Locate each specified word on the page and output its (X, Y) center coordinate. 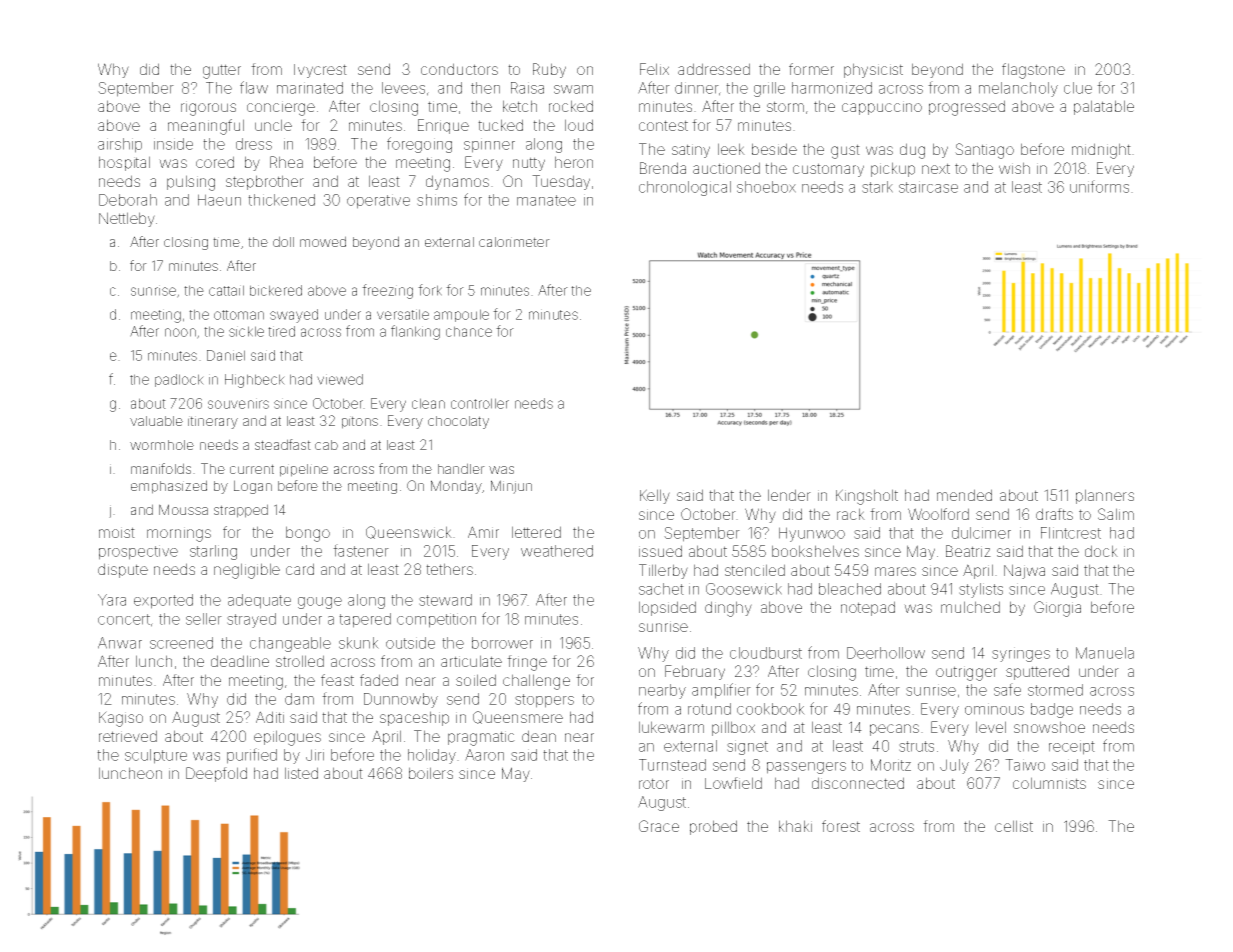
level (991, 727)
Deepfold (216, 774)
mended (964, 495)
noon (180, 332)
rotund (709, 709)
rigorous (208, 108)
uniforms (1099, 186)
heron (574, 162)
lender (789, 495)
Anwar (120, 643)
